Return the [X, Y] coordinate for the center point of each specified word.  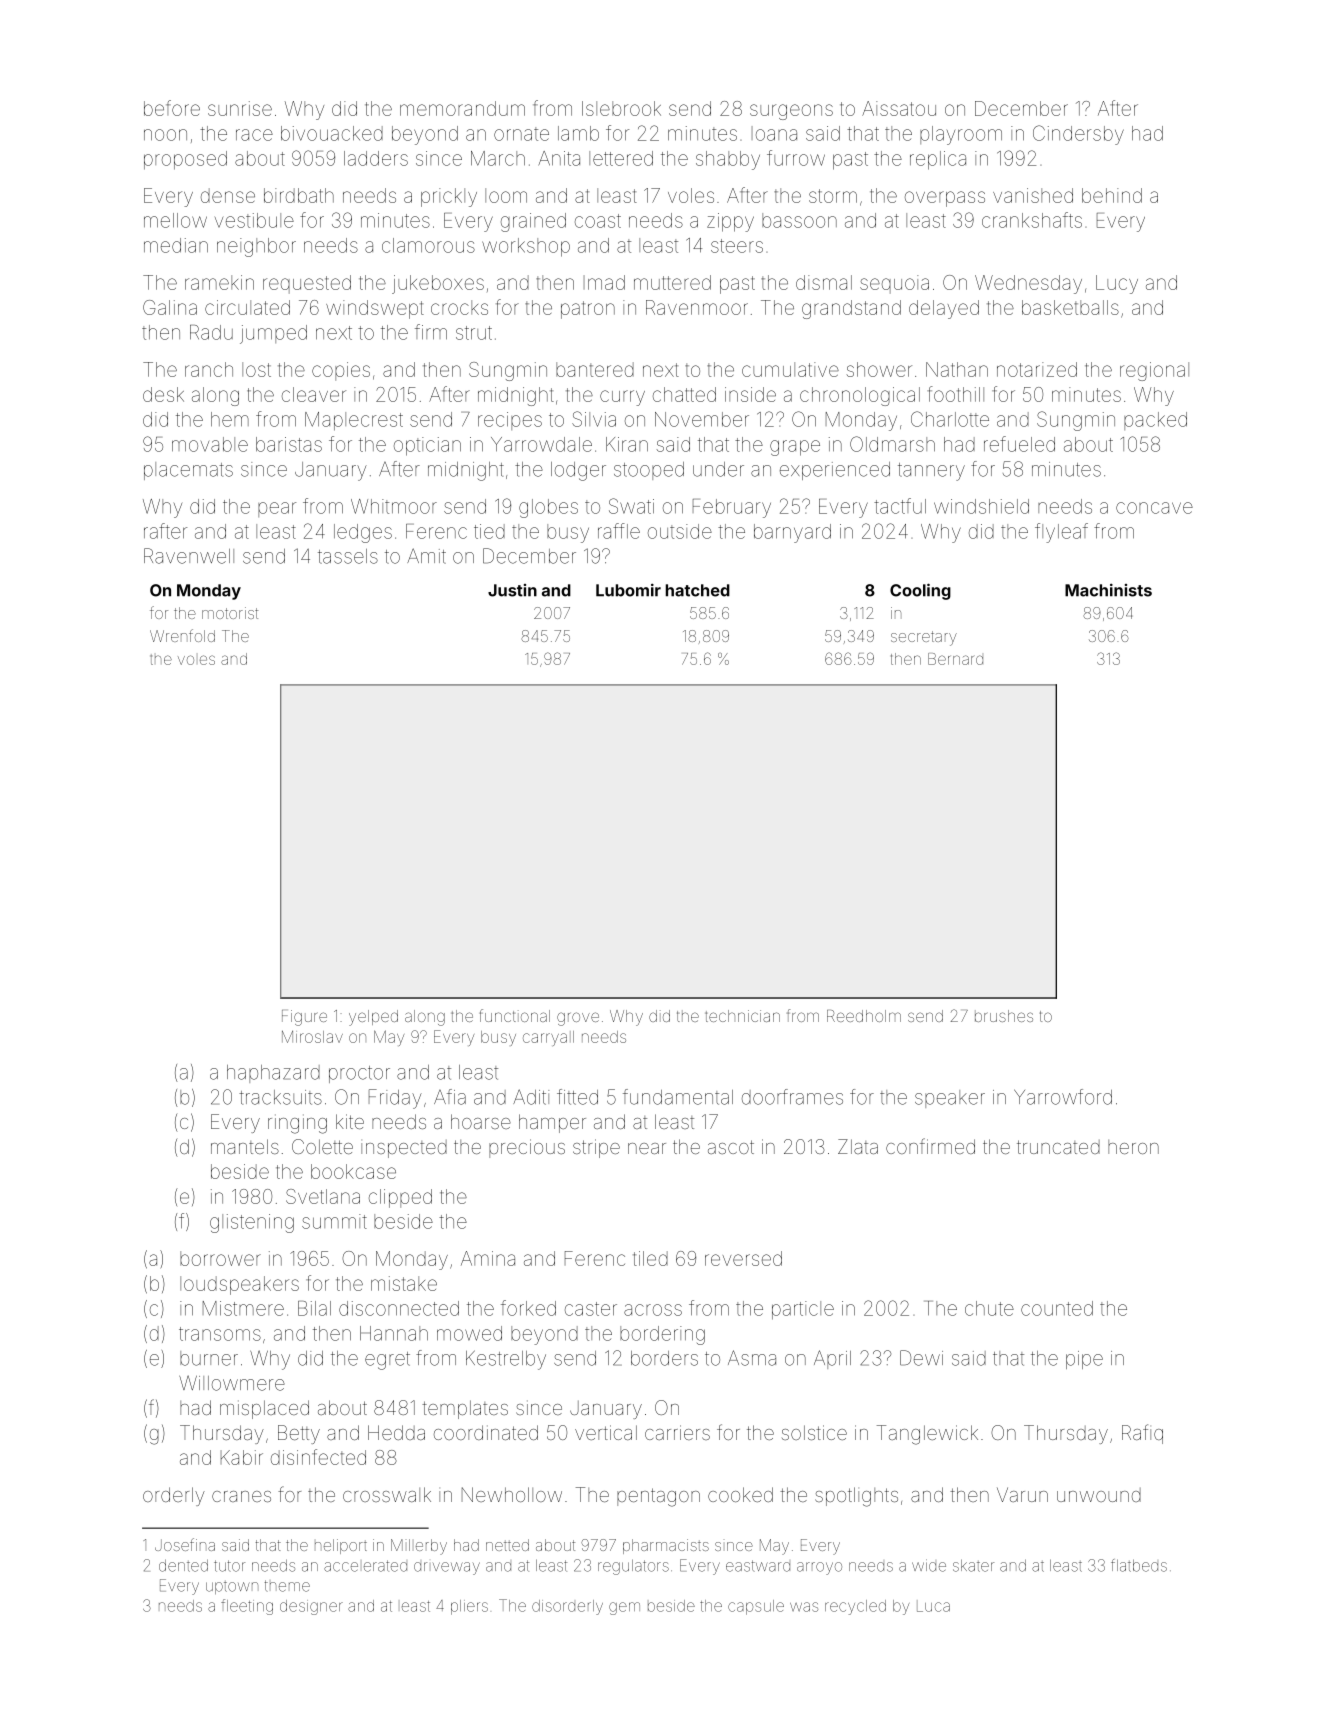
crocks [459, 307]
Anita [559, 158]
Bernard [955, 659]
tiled [650, 1258]
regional [1154, 371]
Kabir [242, 1457]
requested [307, 284]
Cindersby [1078, 135]
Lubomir [628, 590]
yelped [373, 1018]
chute [989, 1308]
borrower [220, 1258]
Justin [512, 590]
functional [515, 1015]
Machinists [1108, 590]
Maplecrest [354, 421]
